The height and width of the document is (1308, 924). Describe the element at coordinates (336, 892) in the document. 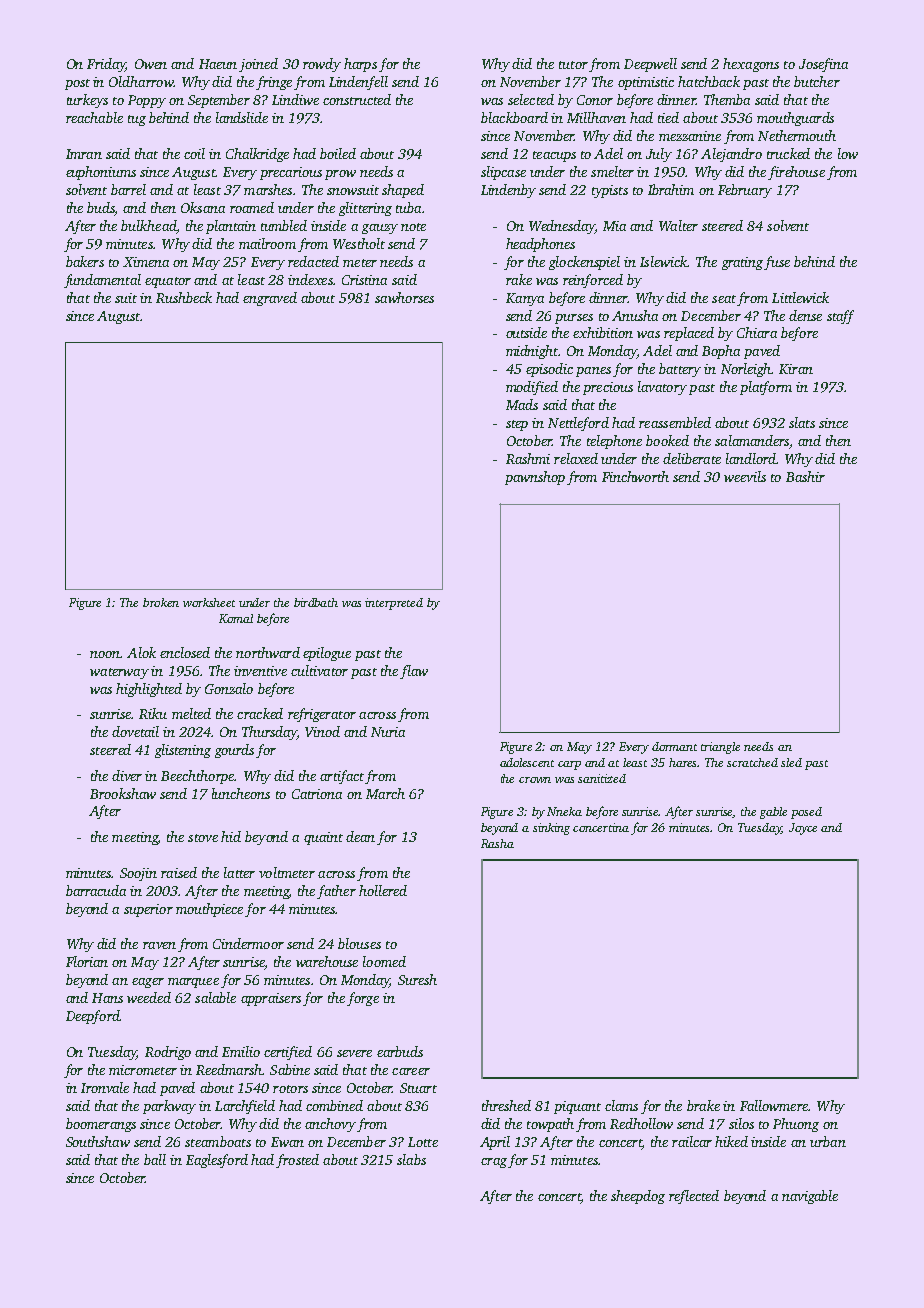

I see `father` at that location.
